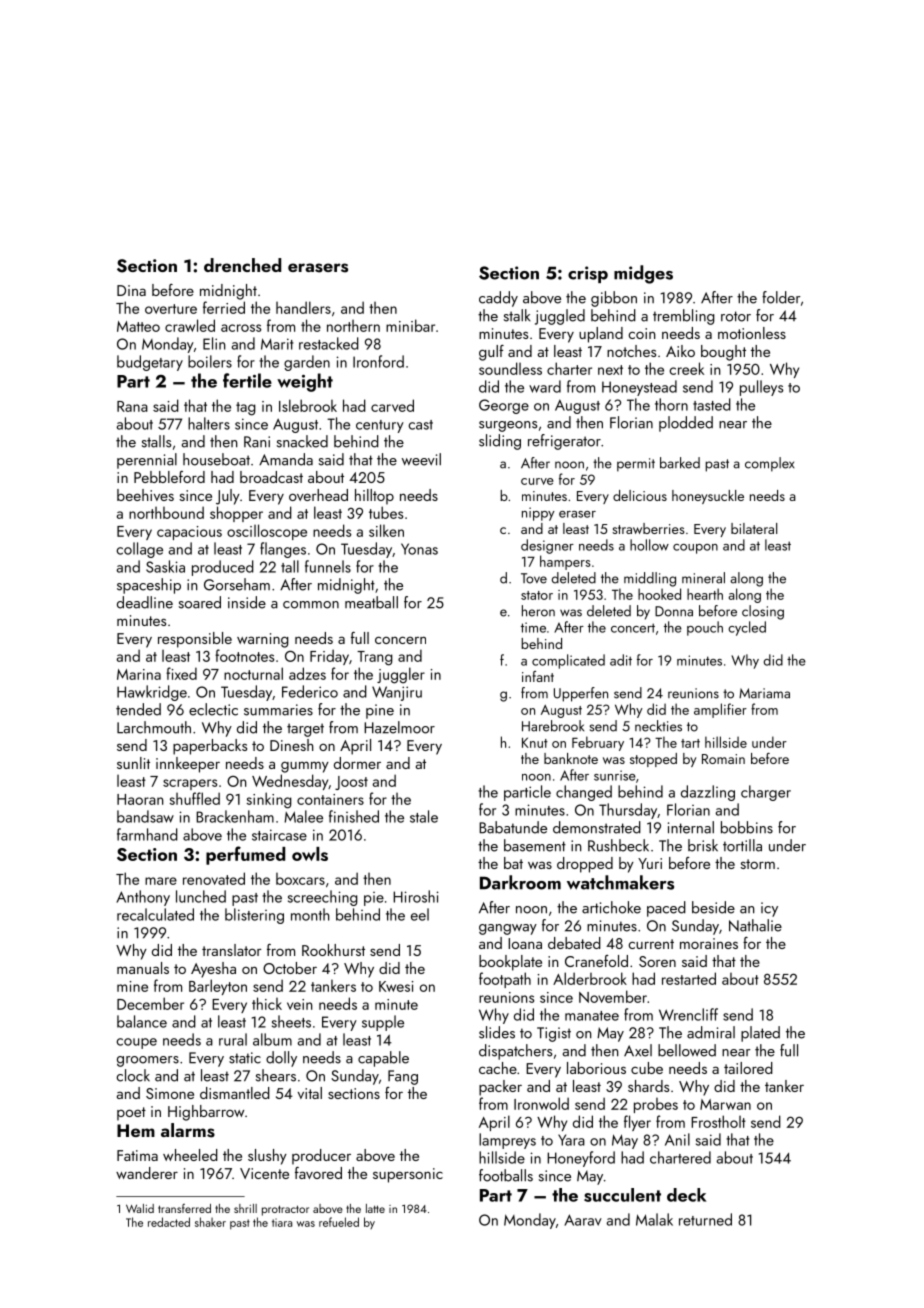 The image size is (924, 1308). Describe the element at coordinates (653, 760) in the screenshot. I see `stopped` at that location.
